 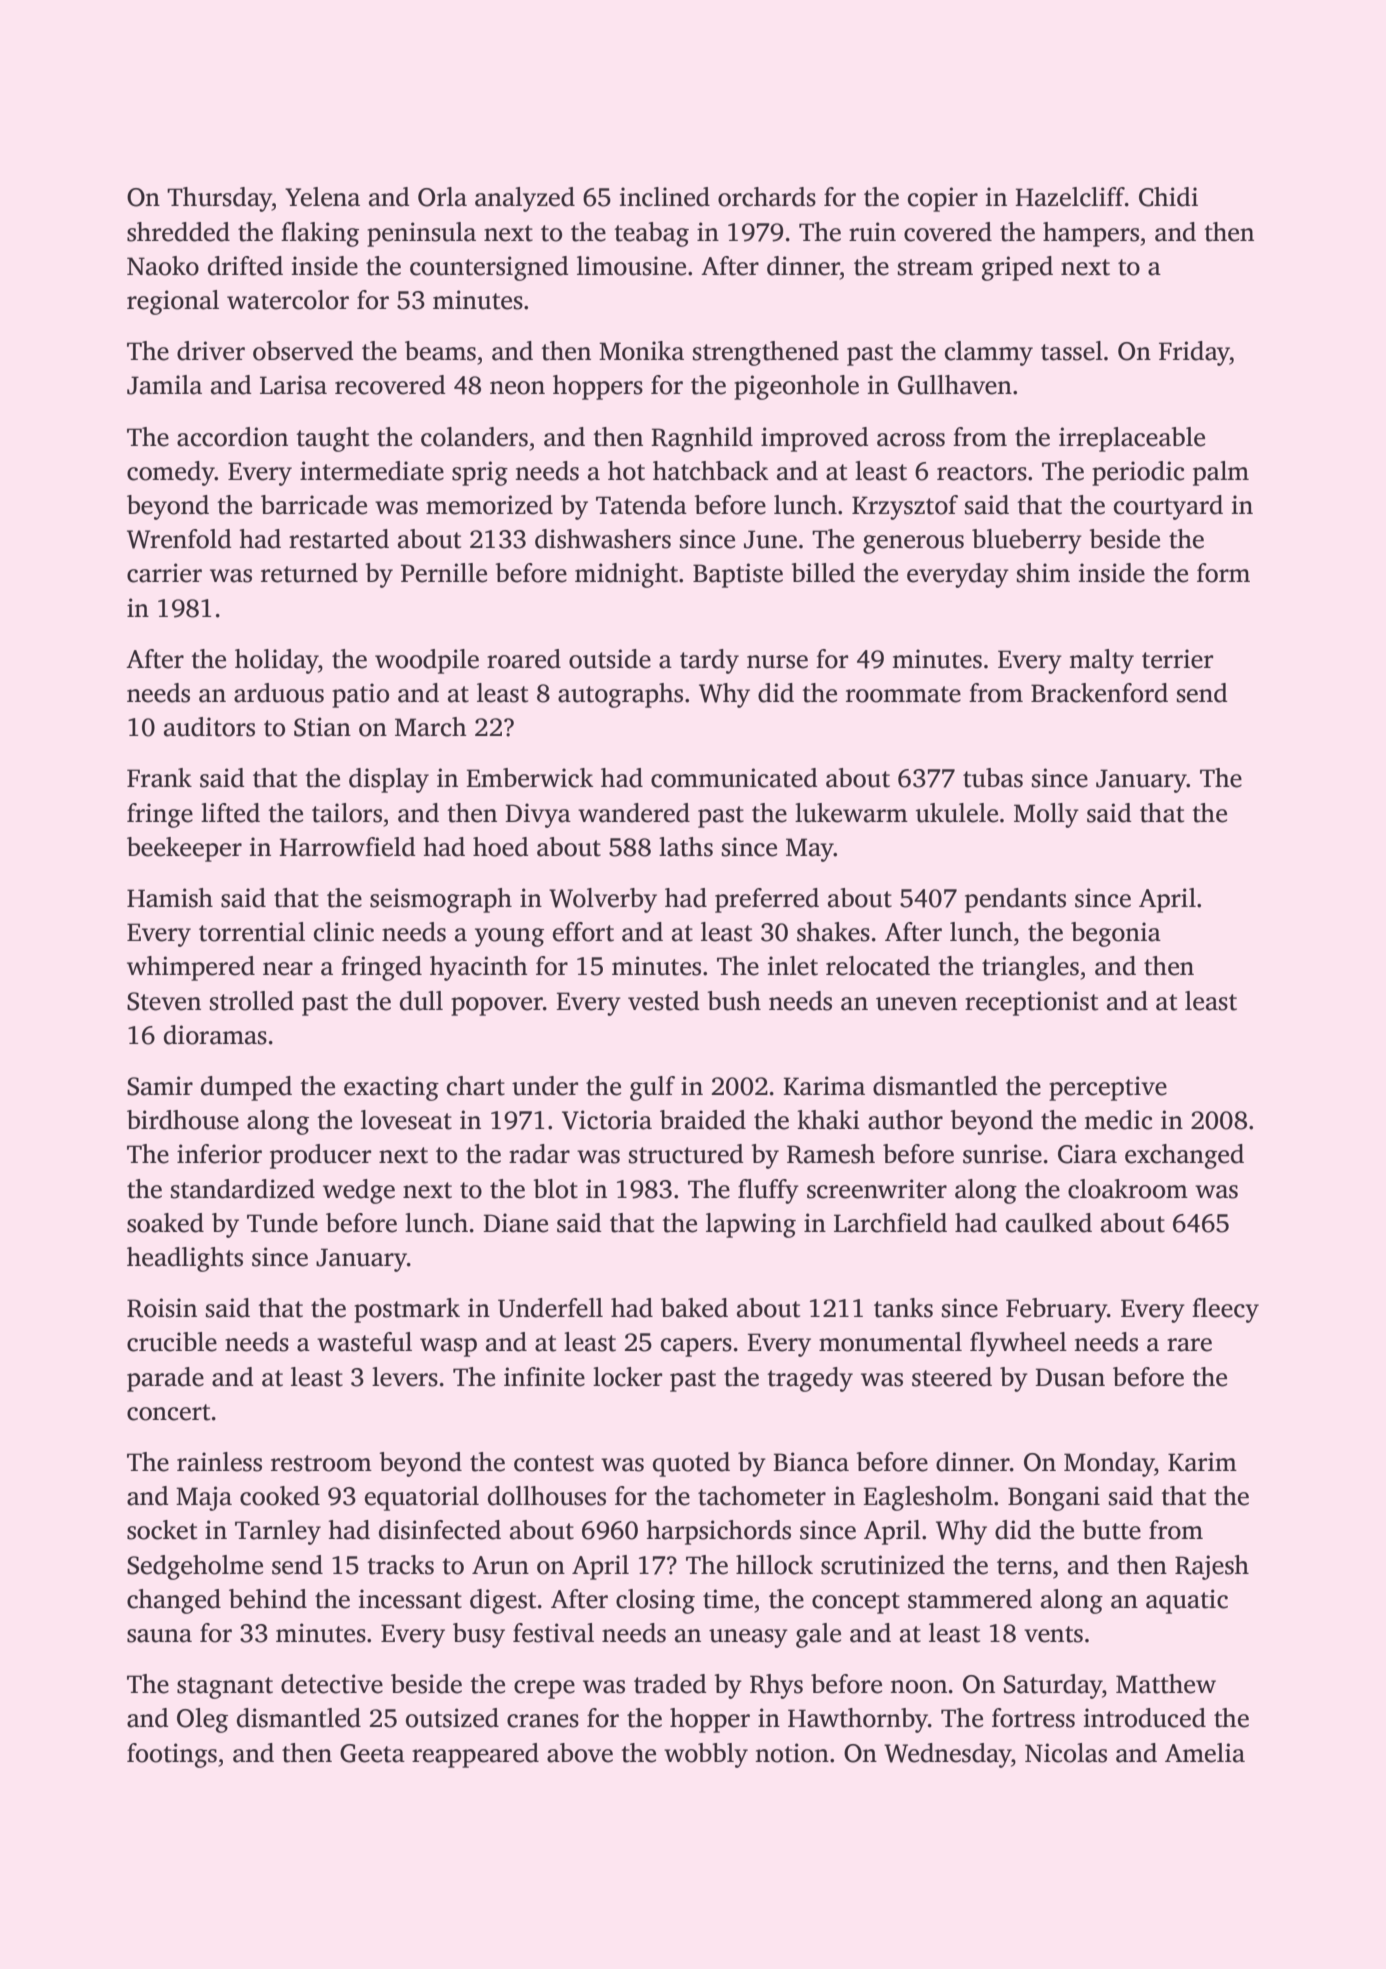 I want to click on stream, so click(x=935, y=267).
